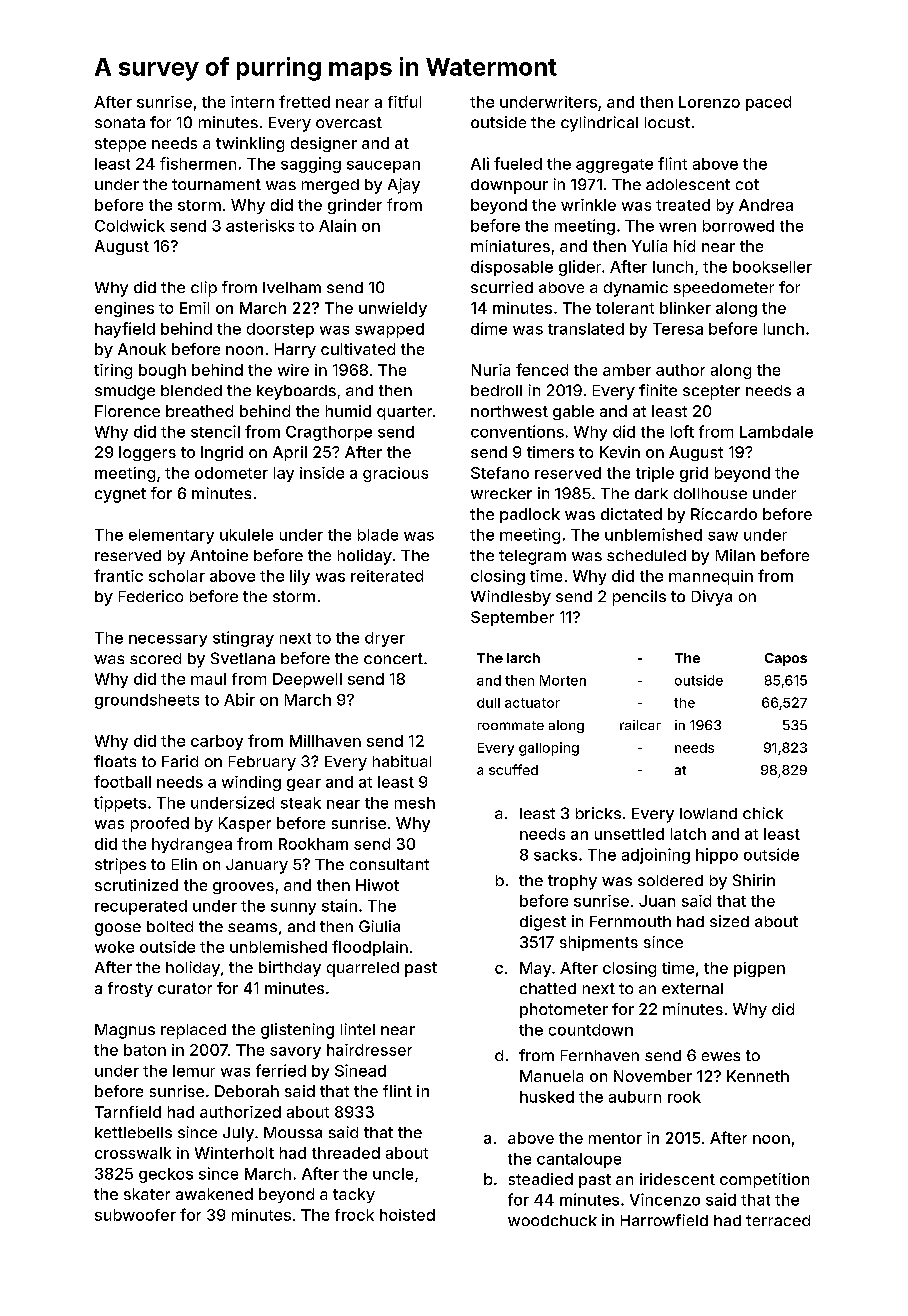 The height and width of the page is (1316, 908). What do you see at coordinates (709, 102) in the page?
I see `Lorenzo` at bounding box center [709, 102].
